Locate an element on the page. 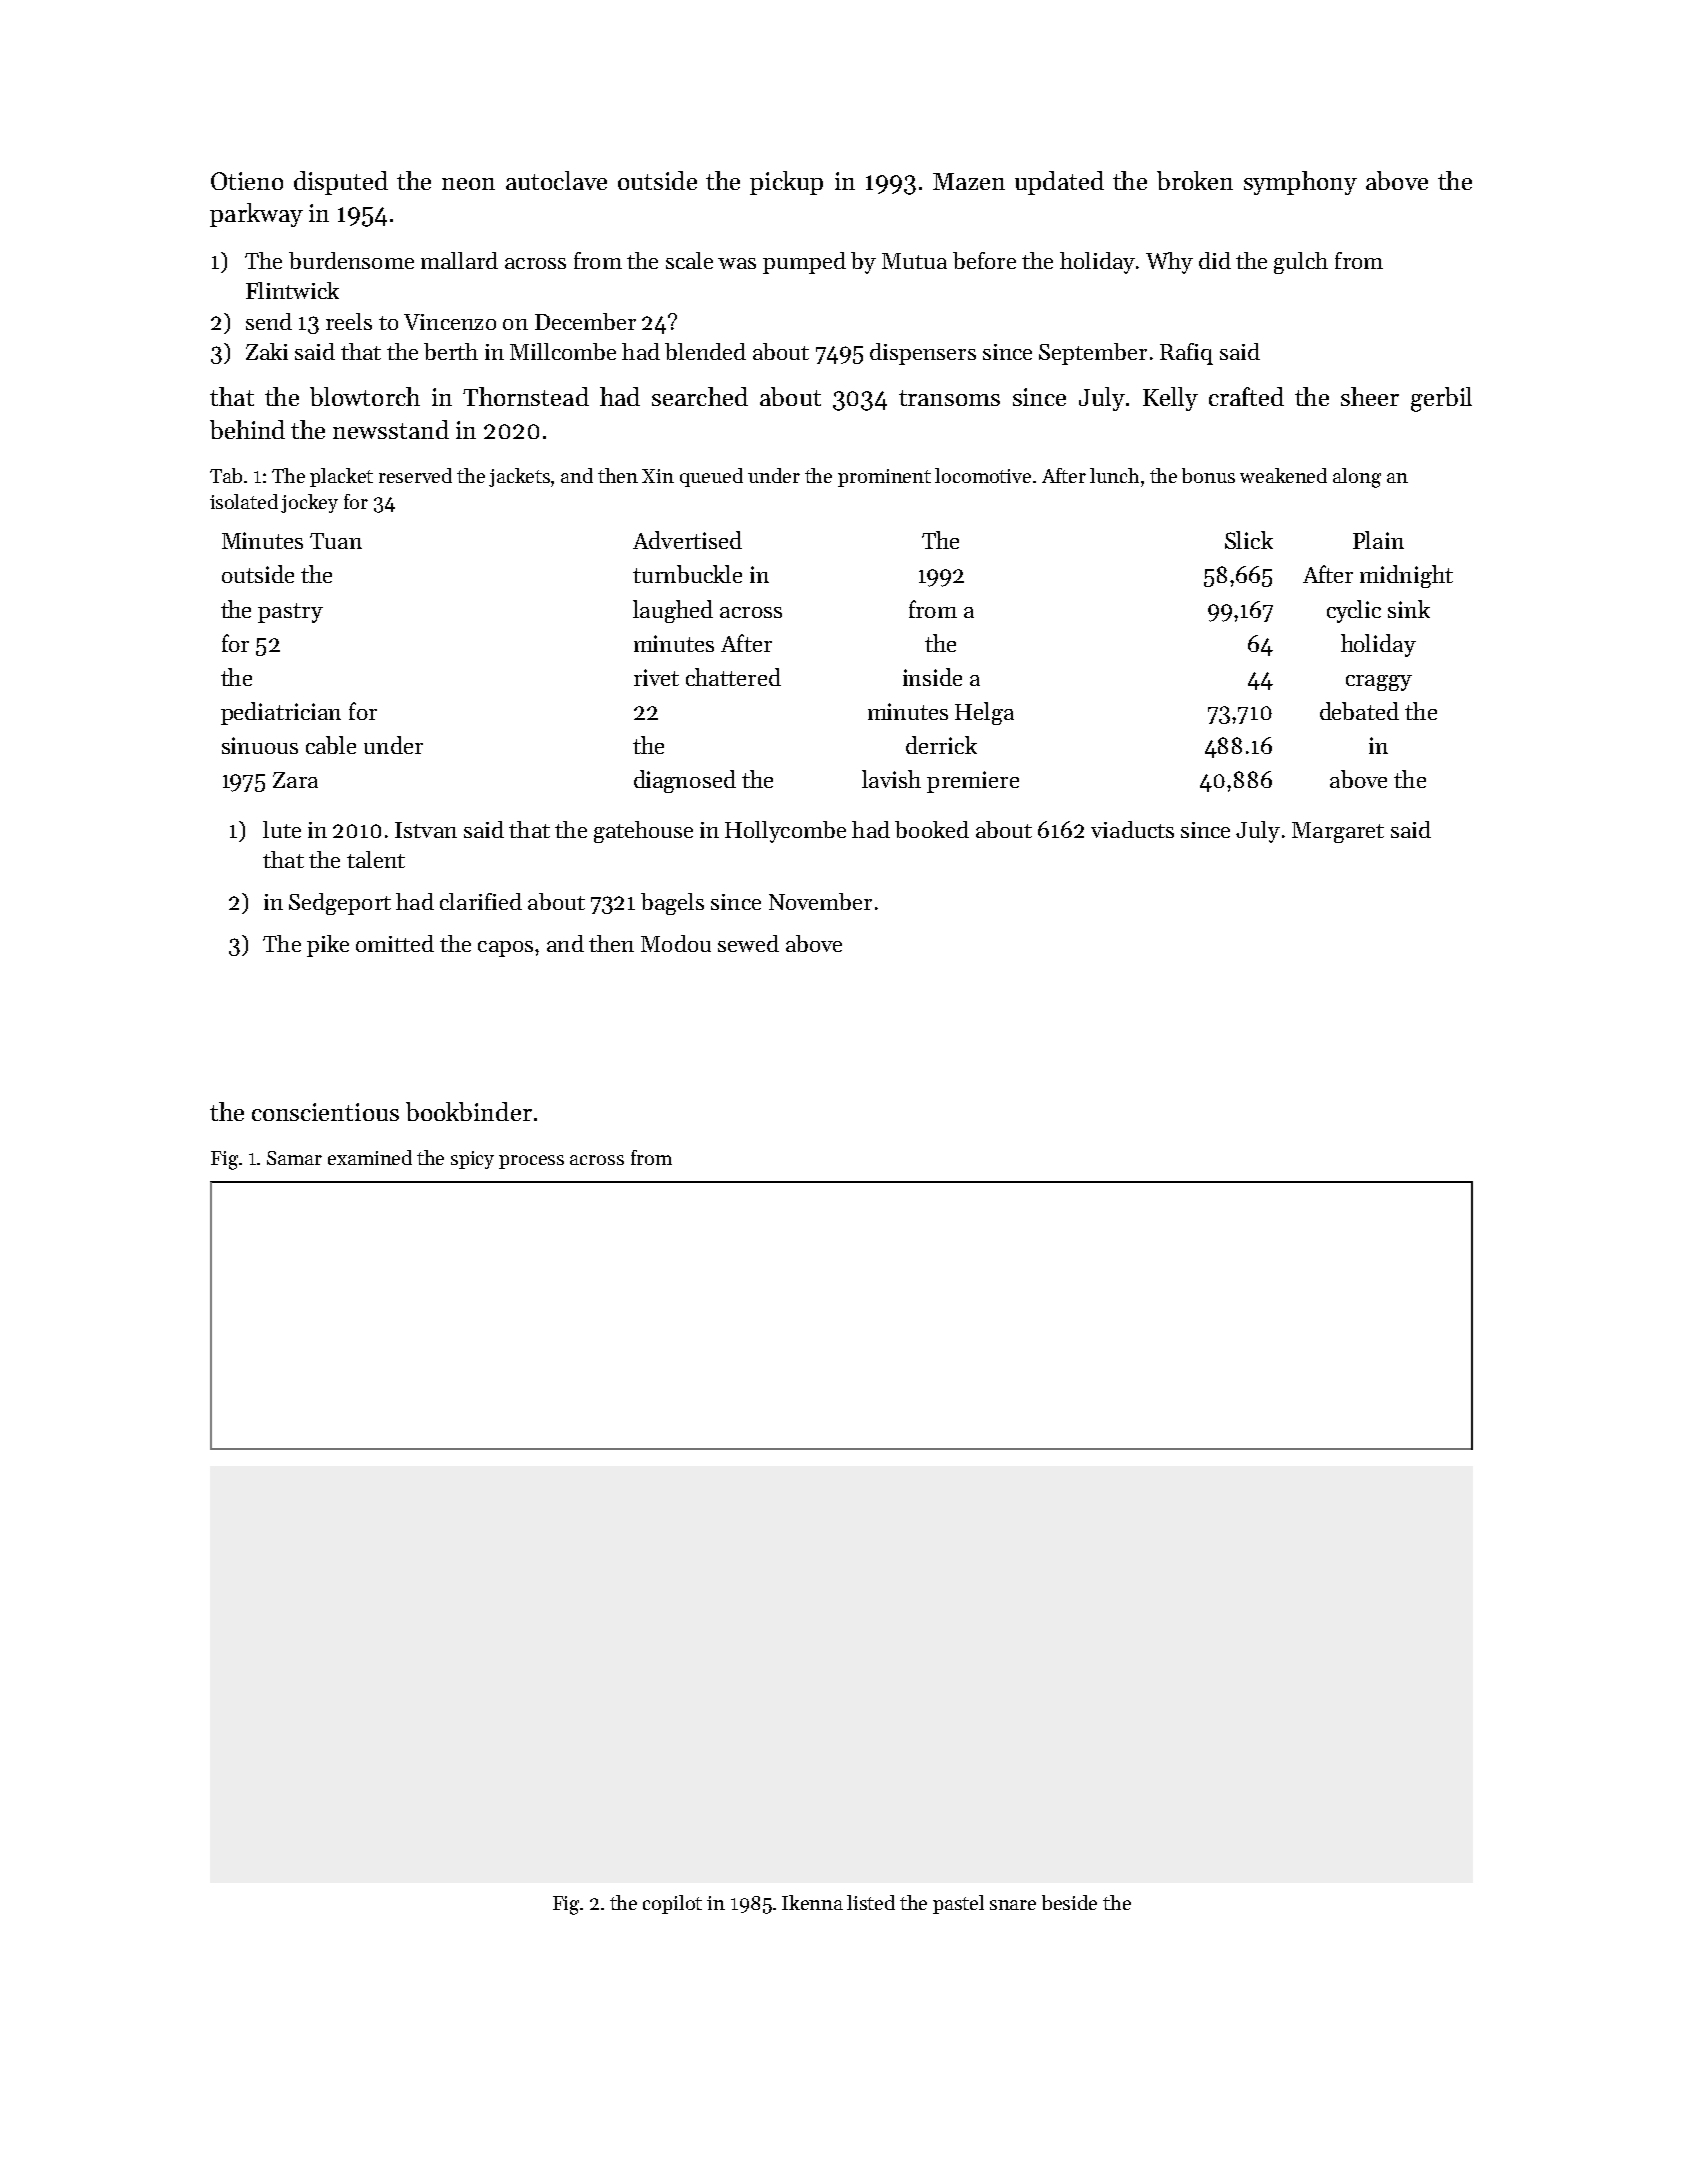 The image size is (1683, 2178). listed is located at coordinates (871, 1902).
